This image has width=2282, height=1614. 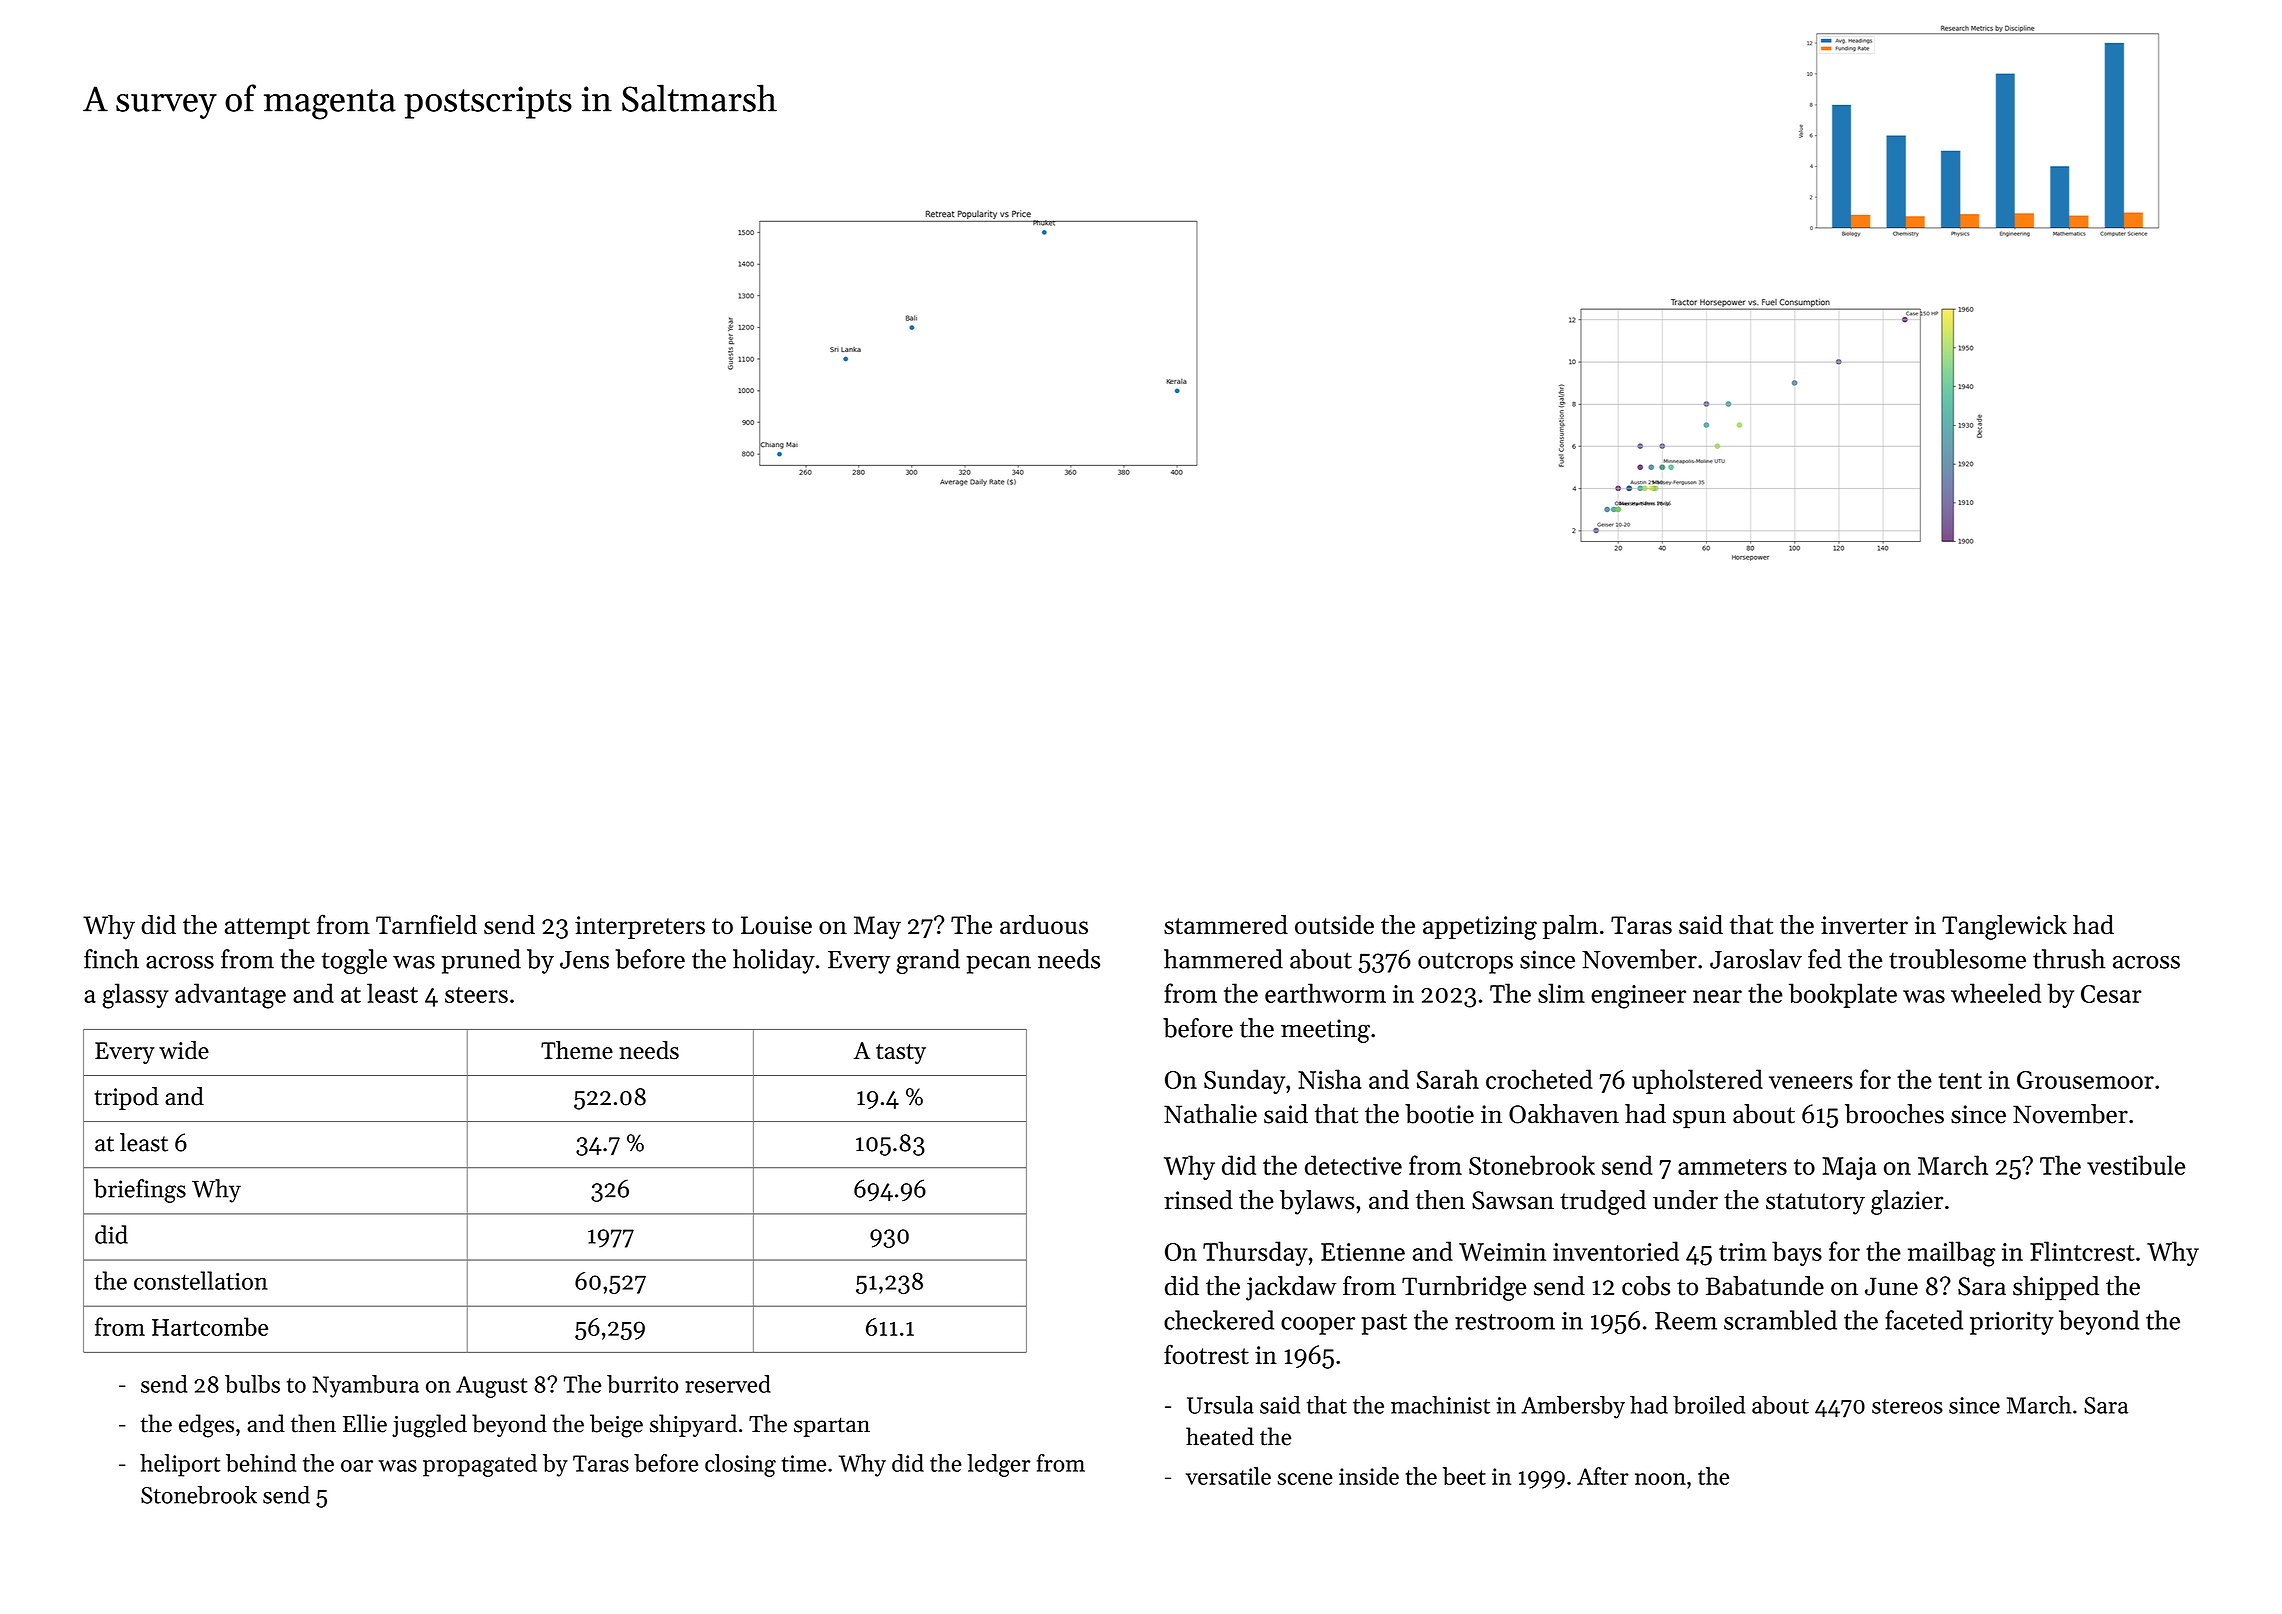 I want to click on wheeled, so click(x=1996, y=993).
